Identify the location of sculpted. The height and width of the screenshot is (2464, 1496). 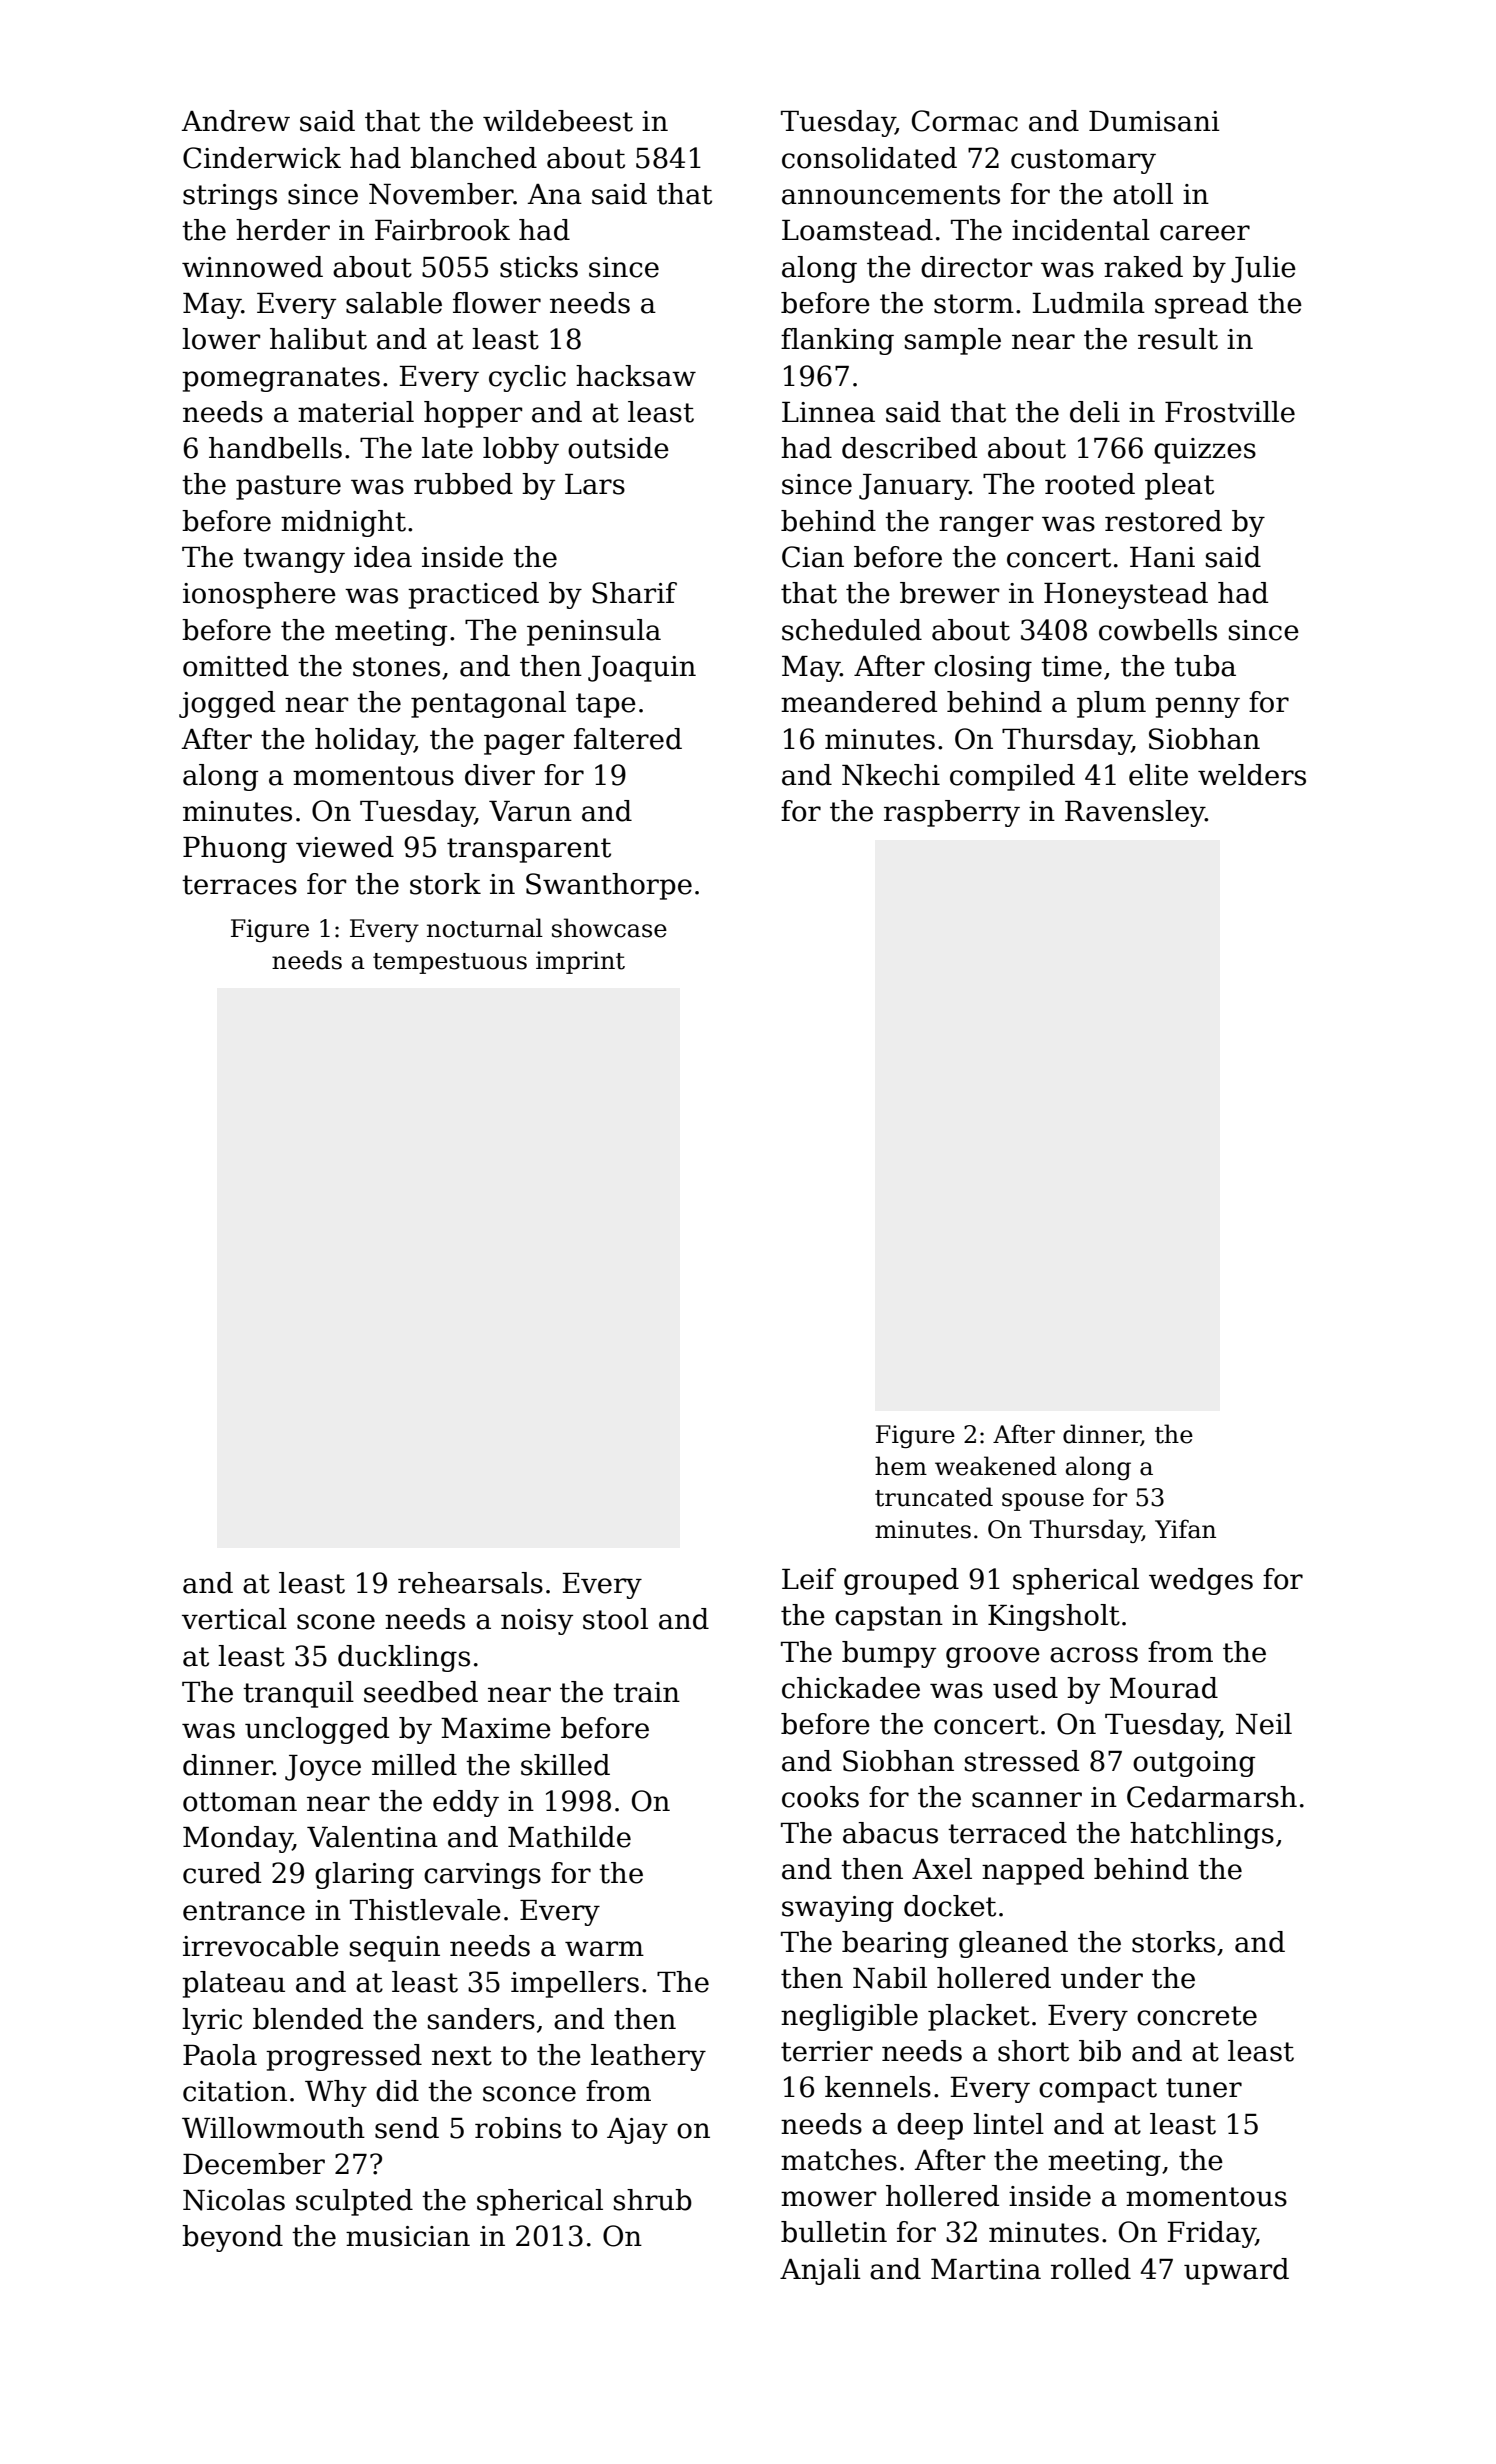
(354, 2202).
